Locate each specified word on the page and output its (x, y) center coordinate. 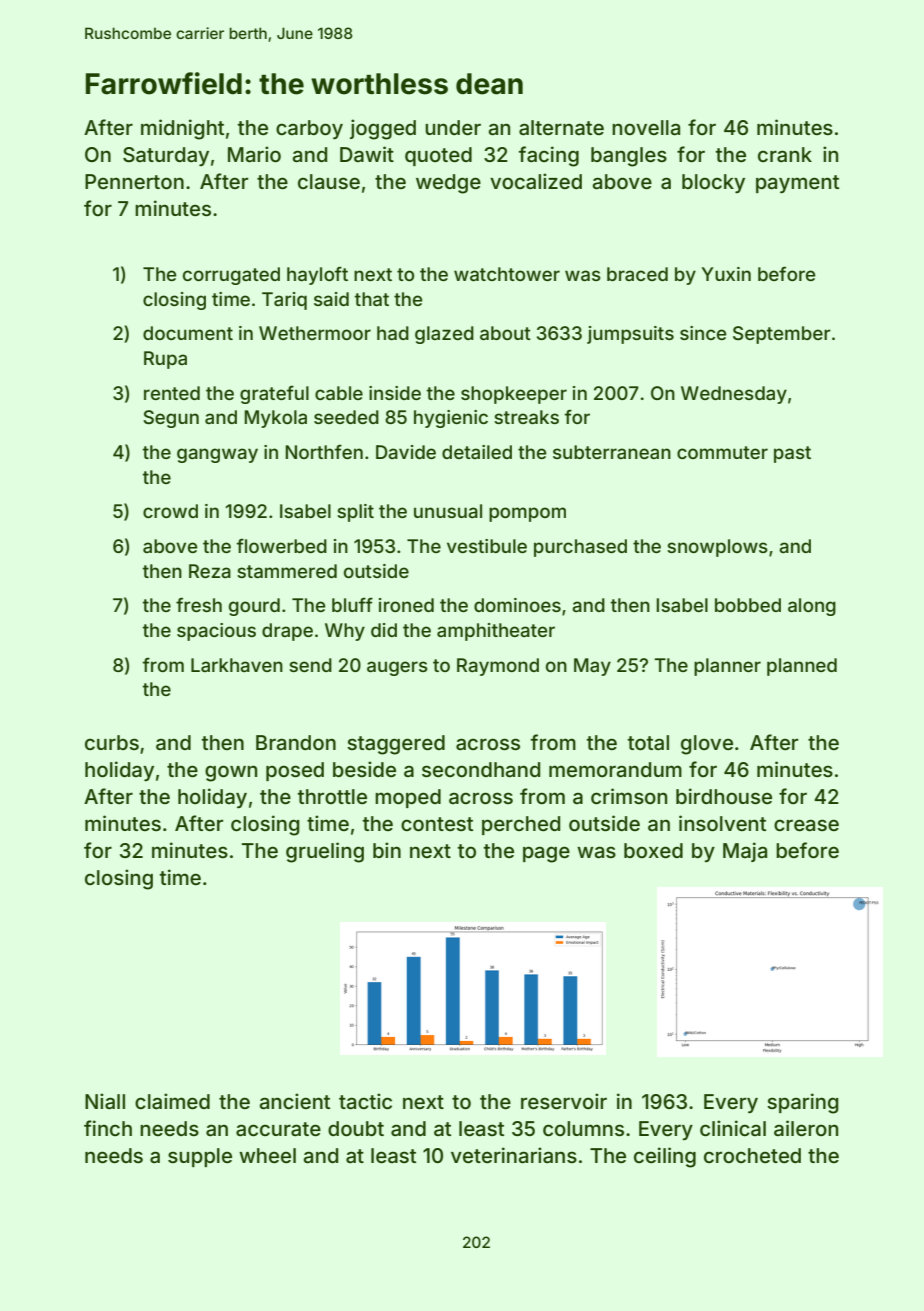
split (355, 513)
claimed (172, 1101)
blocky (713, 183)
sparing (803, 1103)
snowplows (717, 548)
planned (802, 667)
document (188, 333)
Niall (105, 1101)
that (372, 299)
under (453, 127)
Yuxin (726, 274)
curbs (112, 742)
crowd (170, 511)
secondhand (481, 769)
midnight (182, 129)
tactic (365, 1101)
